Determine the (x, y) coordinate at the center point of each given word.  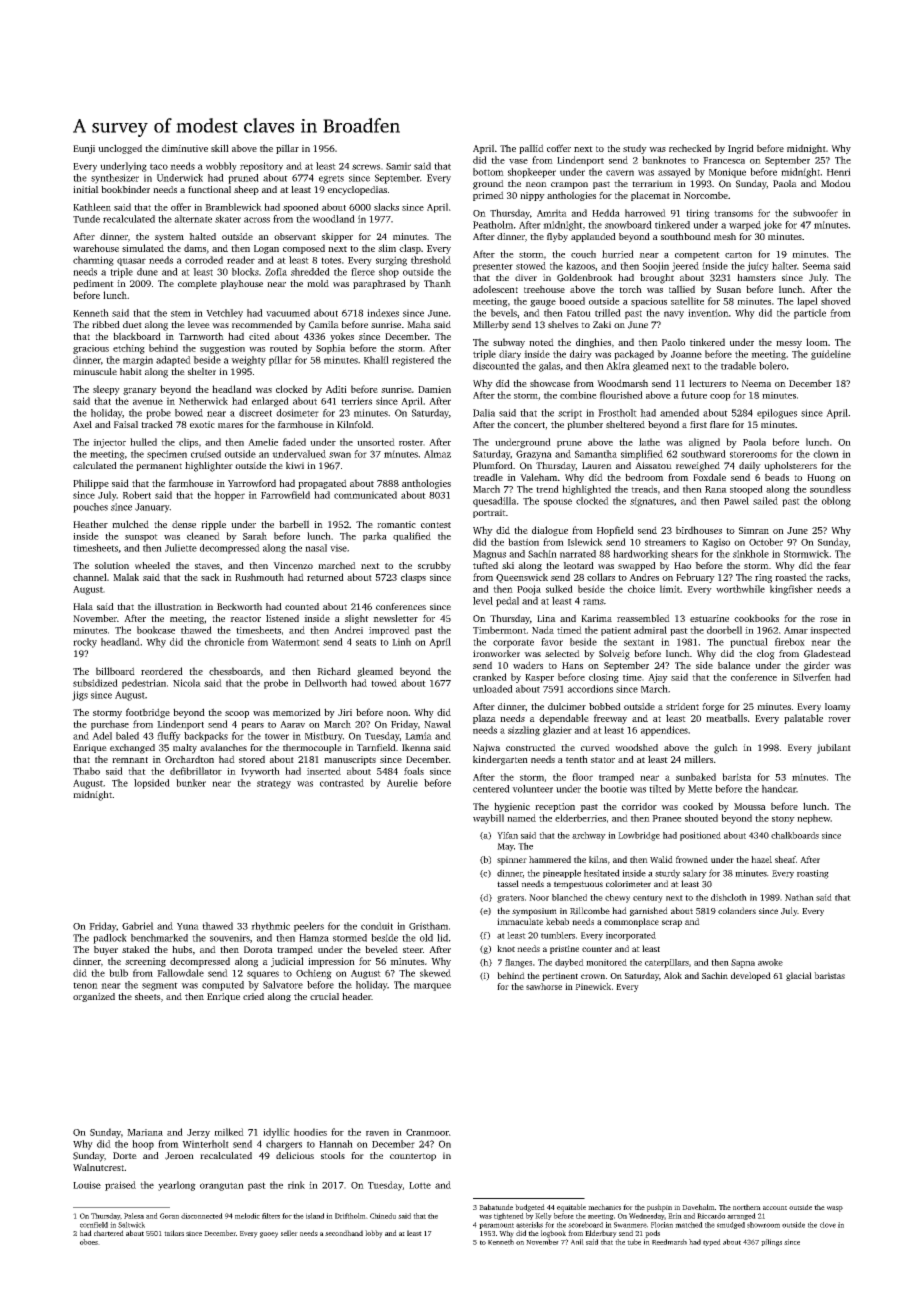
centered (491, 789)
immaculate (520, 921)
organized (94, 997)
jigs (80, 696)
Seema (817, 266)
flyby (557, 237)
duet (132, 324)
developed (751, 976)
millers (698, 759)
